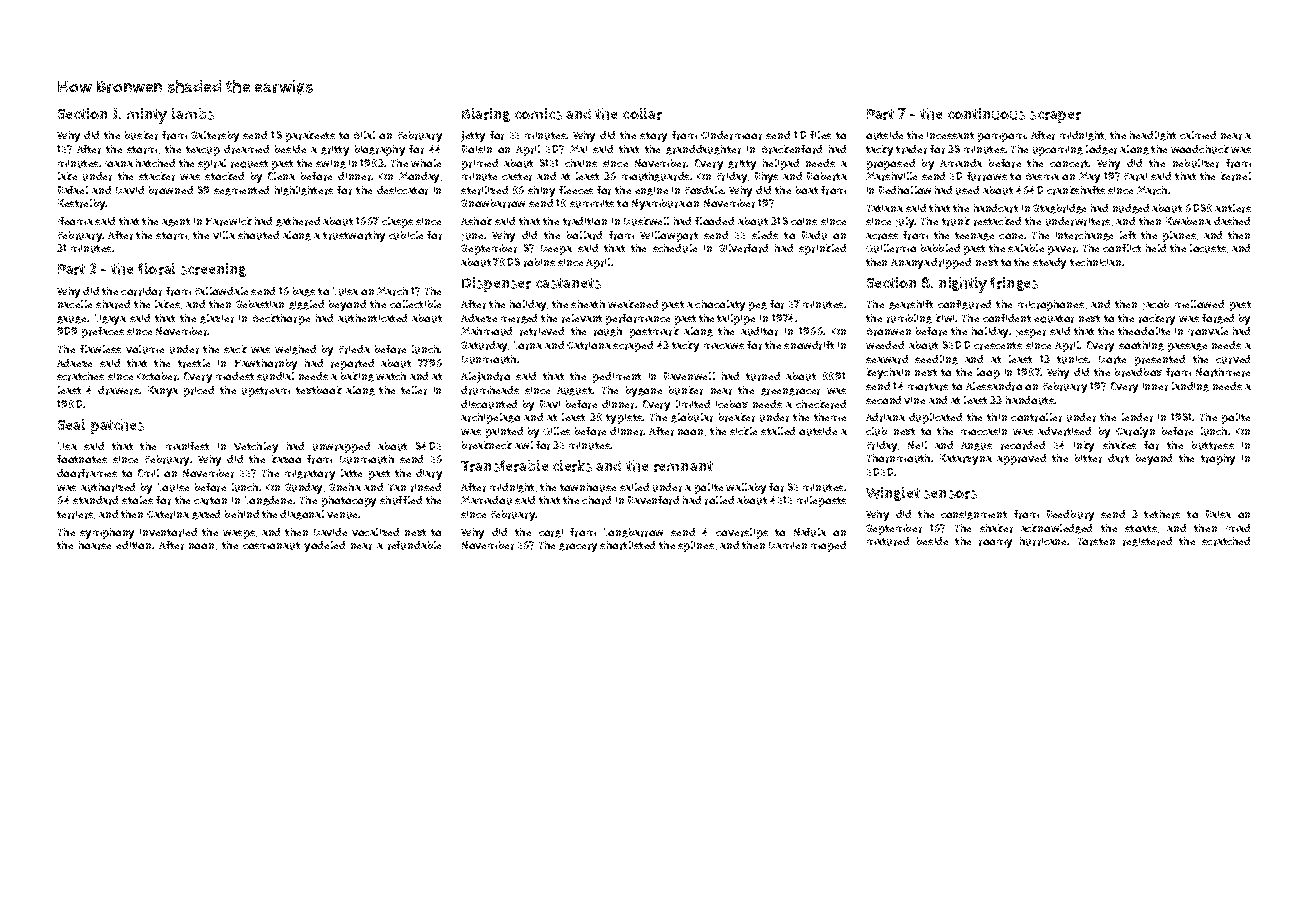 This image has width=1308, height=924. Describe the element at coordinates (617, 377) in the image. I see `pediment` at that location.
